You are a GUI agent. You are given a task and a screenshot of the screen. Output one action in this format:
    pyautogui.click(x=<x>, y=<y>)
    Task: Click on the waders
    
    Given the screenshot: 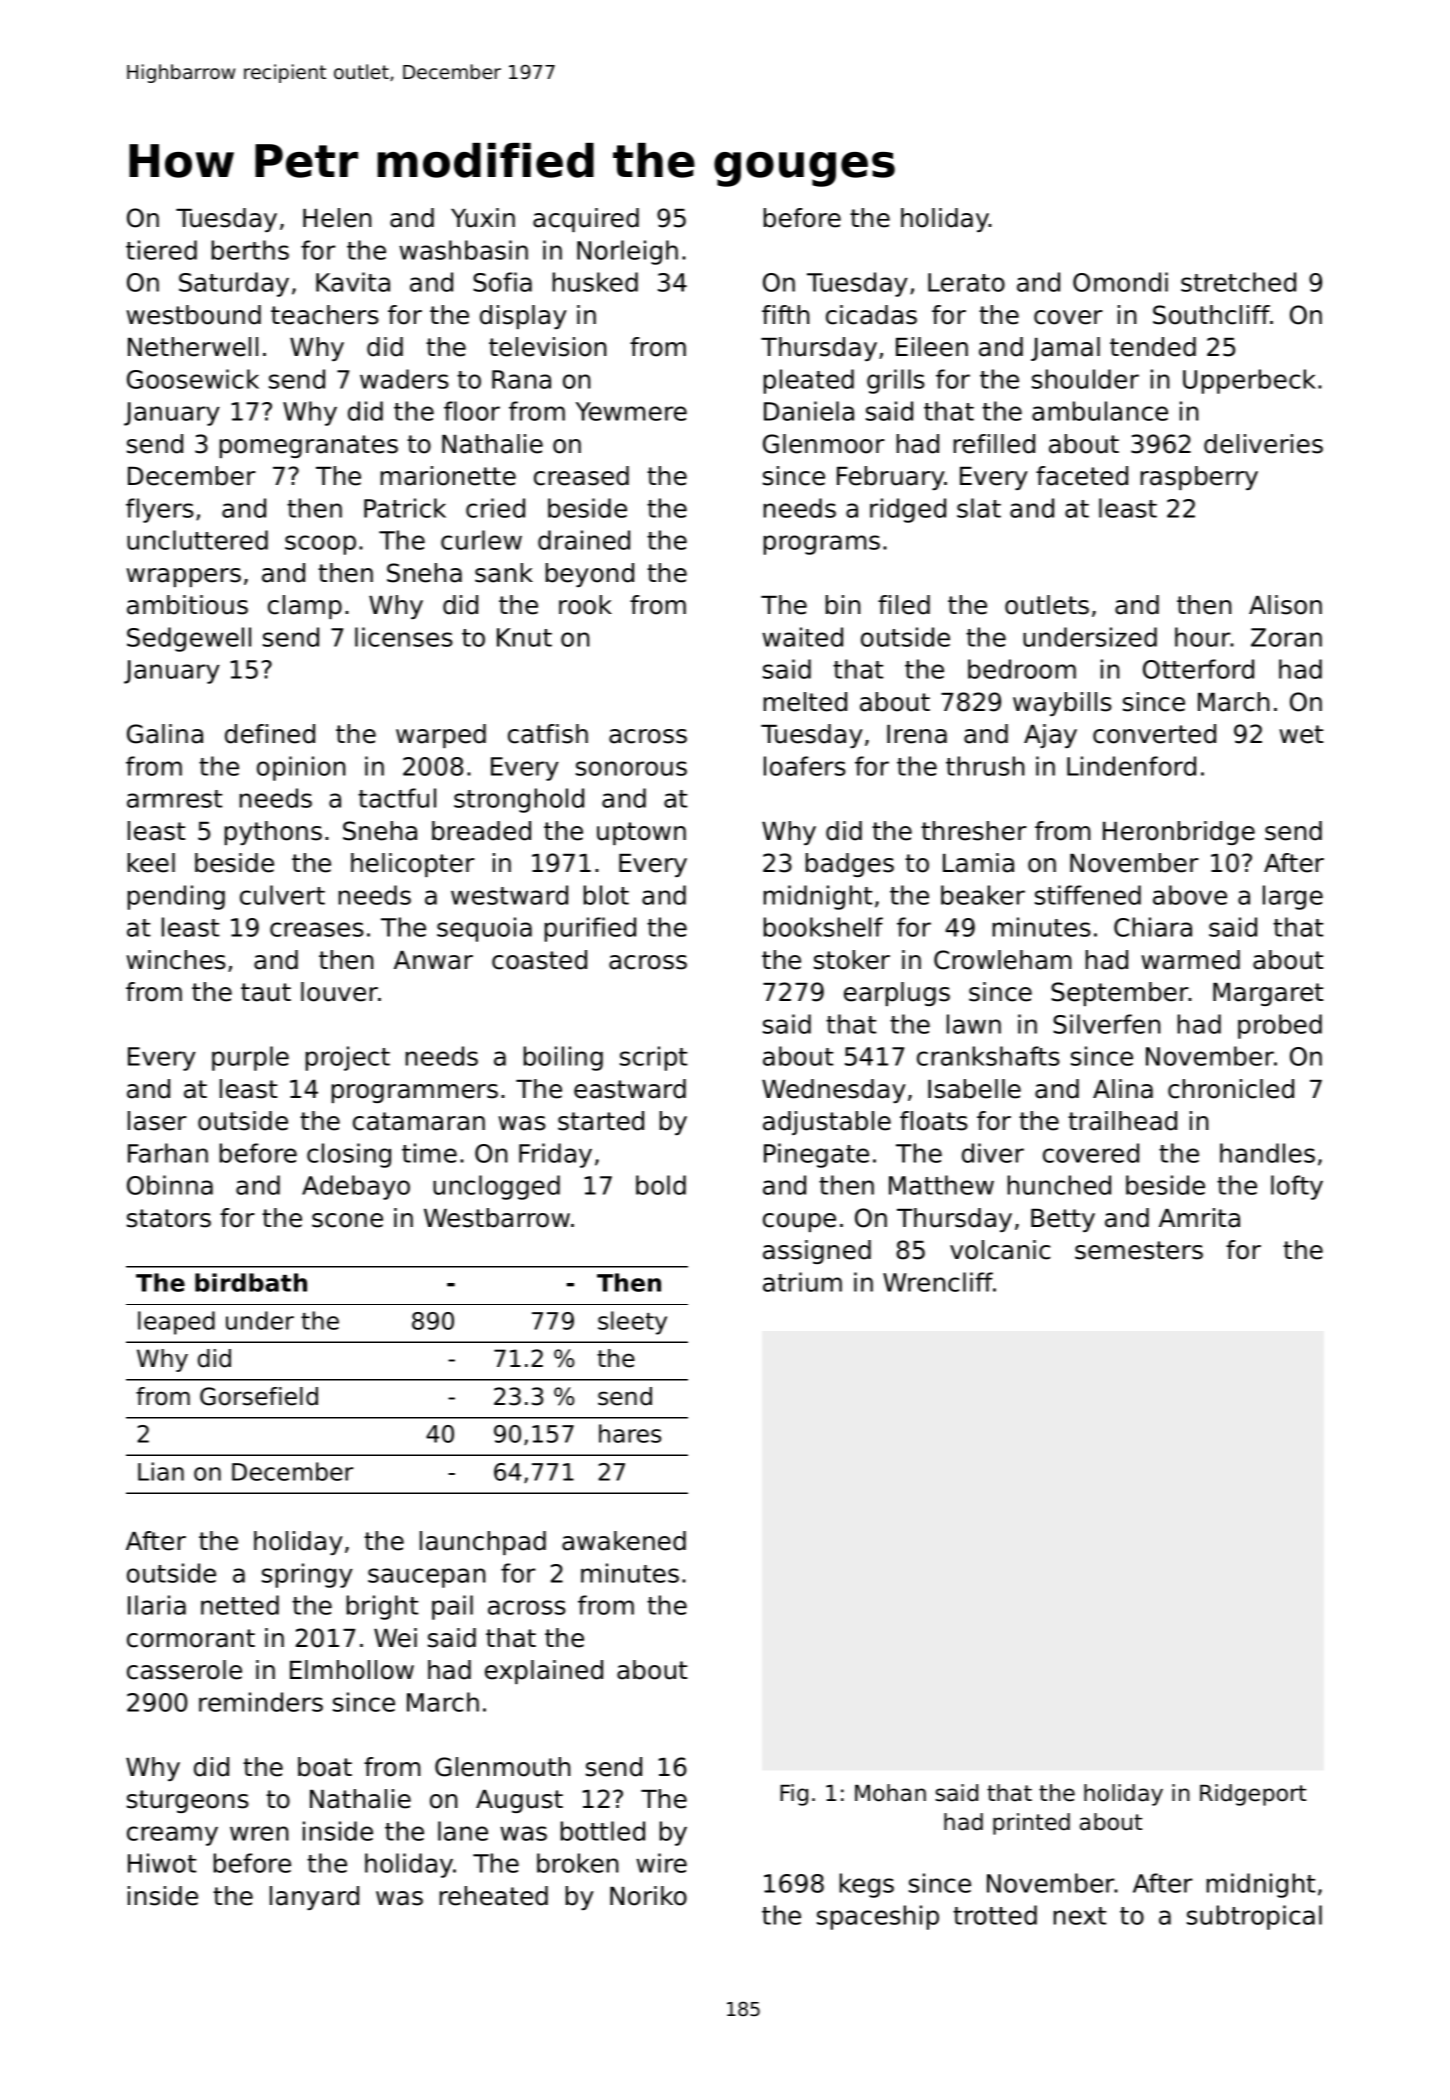 What is the action you would take?
    pyautogui.click(x=404, y=379)
